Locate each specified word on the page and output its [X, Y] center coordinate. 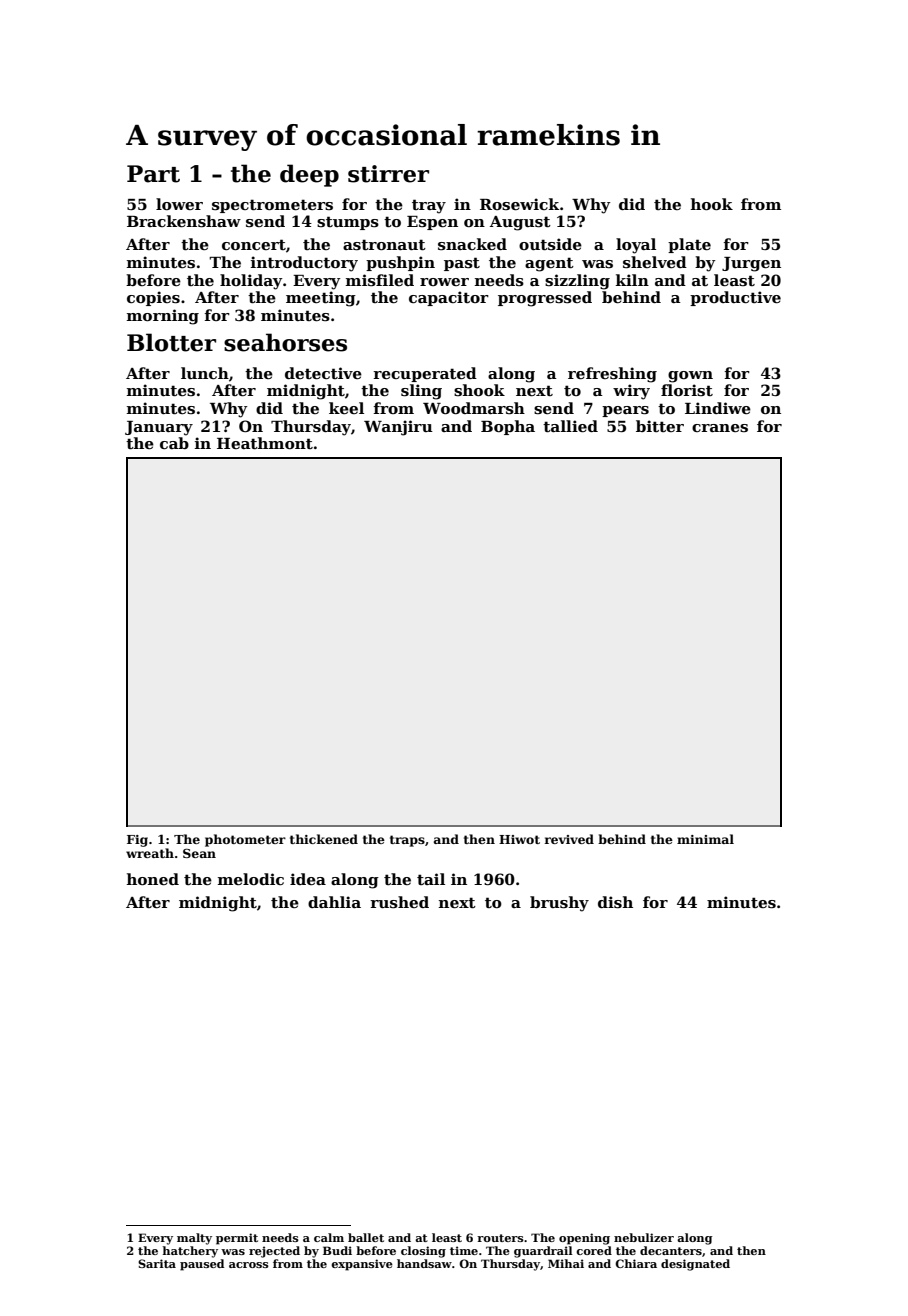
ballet [366, 1237]
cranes [720, 428]
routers [500, 1238]
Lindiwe [718, 408]
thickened [324, 839]
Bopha [508, 427]
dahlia [334, 902]
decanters [671, 1250]
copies [153, 298]
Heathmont [265, 443]
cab [174, 443]
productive [735, 298]
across [249, 1265]
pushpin [400, 263]
